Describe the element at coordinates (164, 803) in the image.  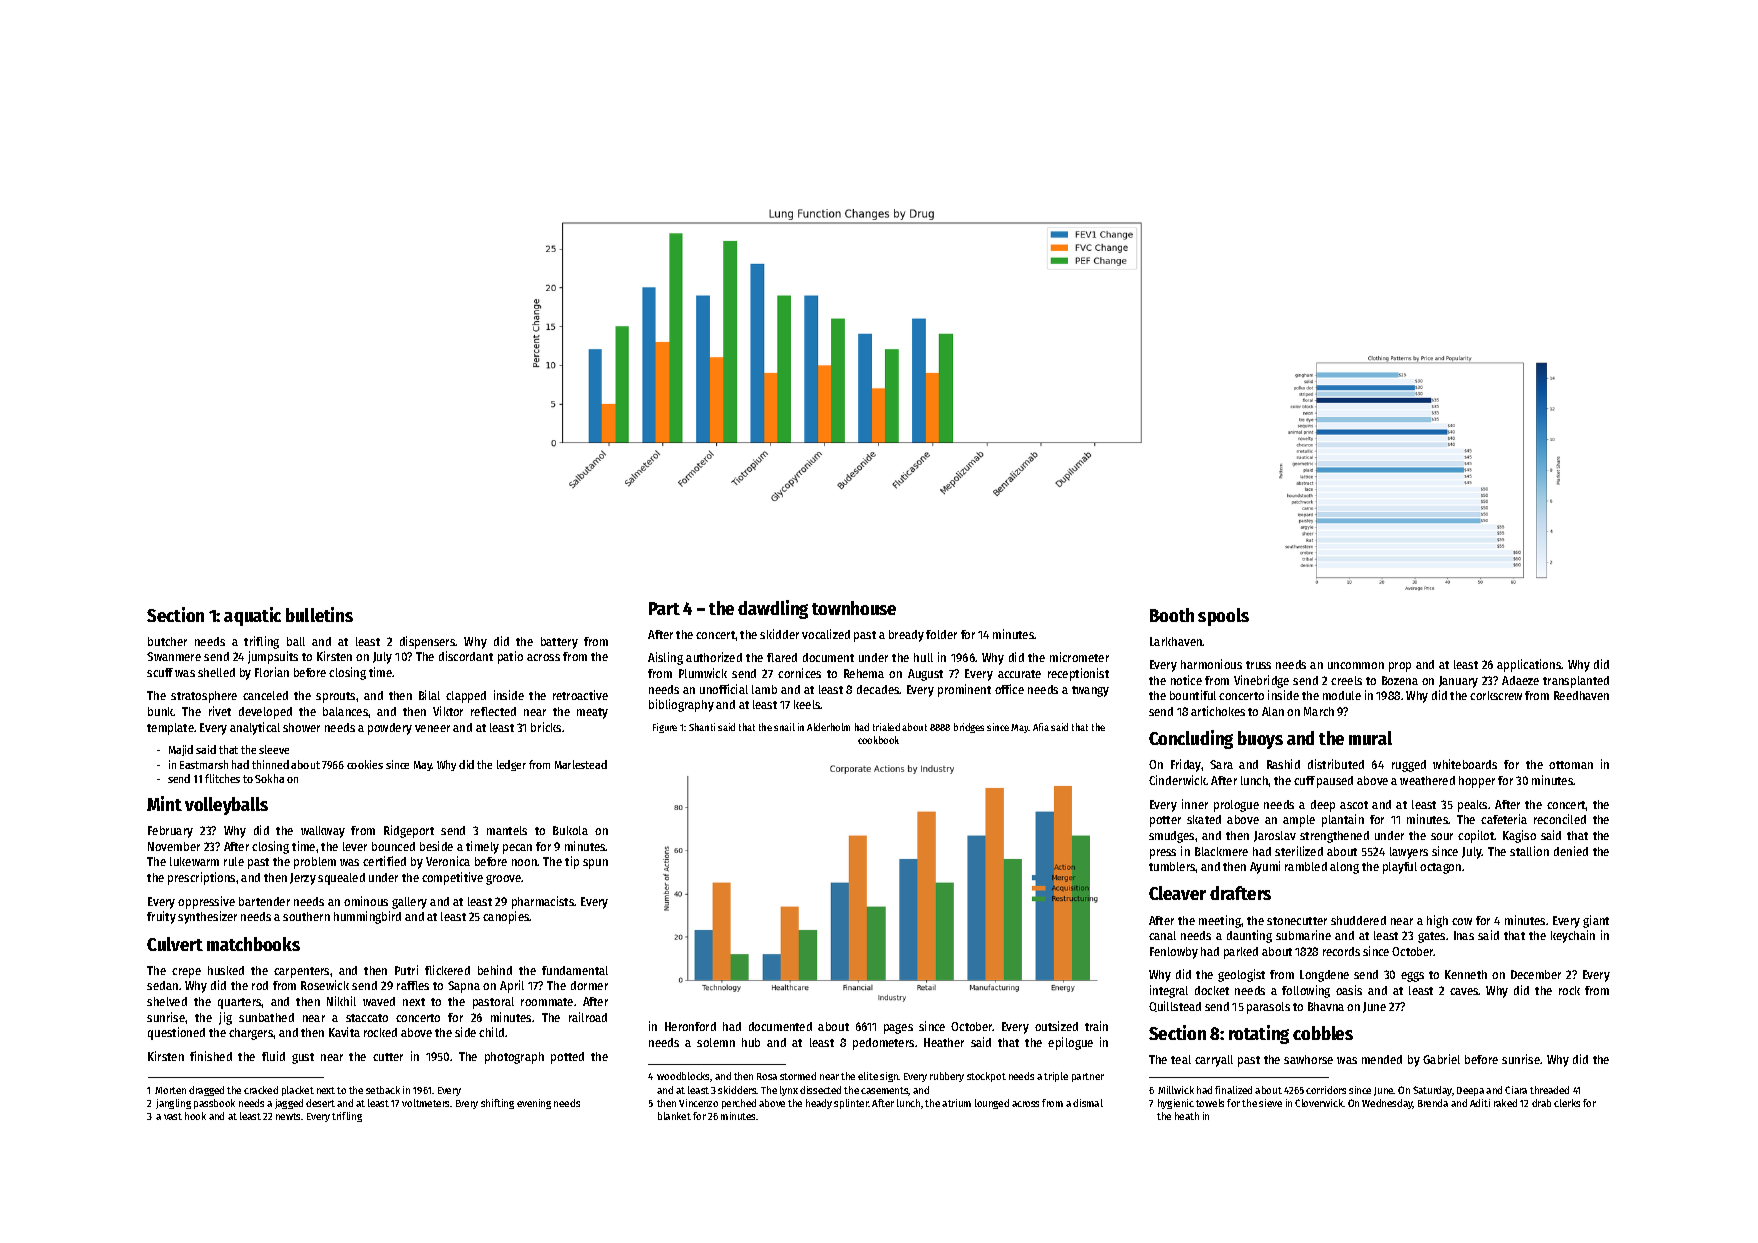
I see `Mint` at that location.
